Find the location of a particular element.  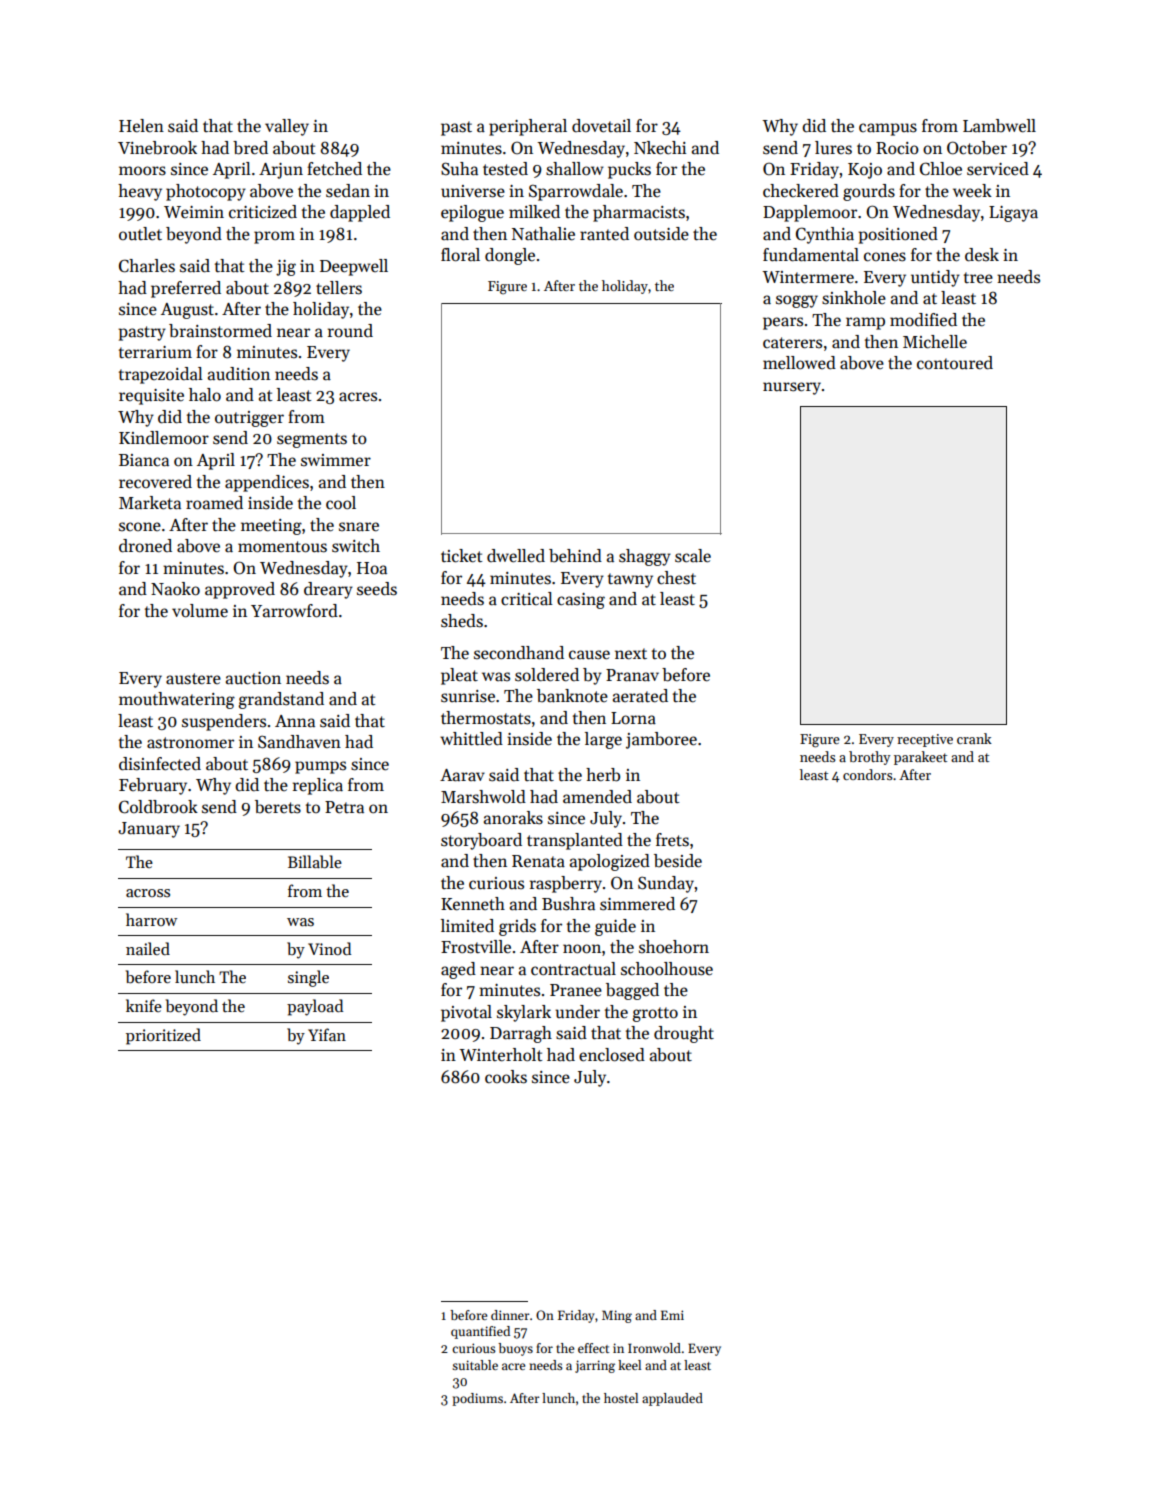

Kindlemoor is located at coordinates (164, 438).
